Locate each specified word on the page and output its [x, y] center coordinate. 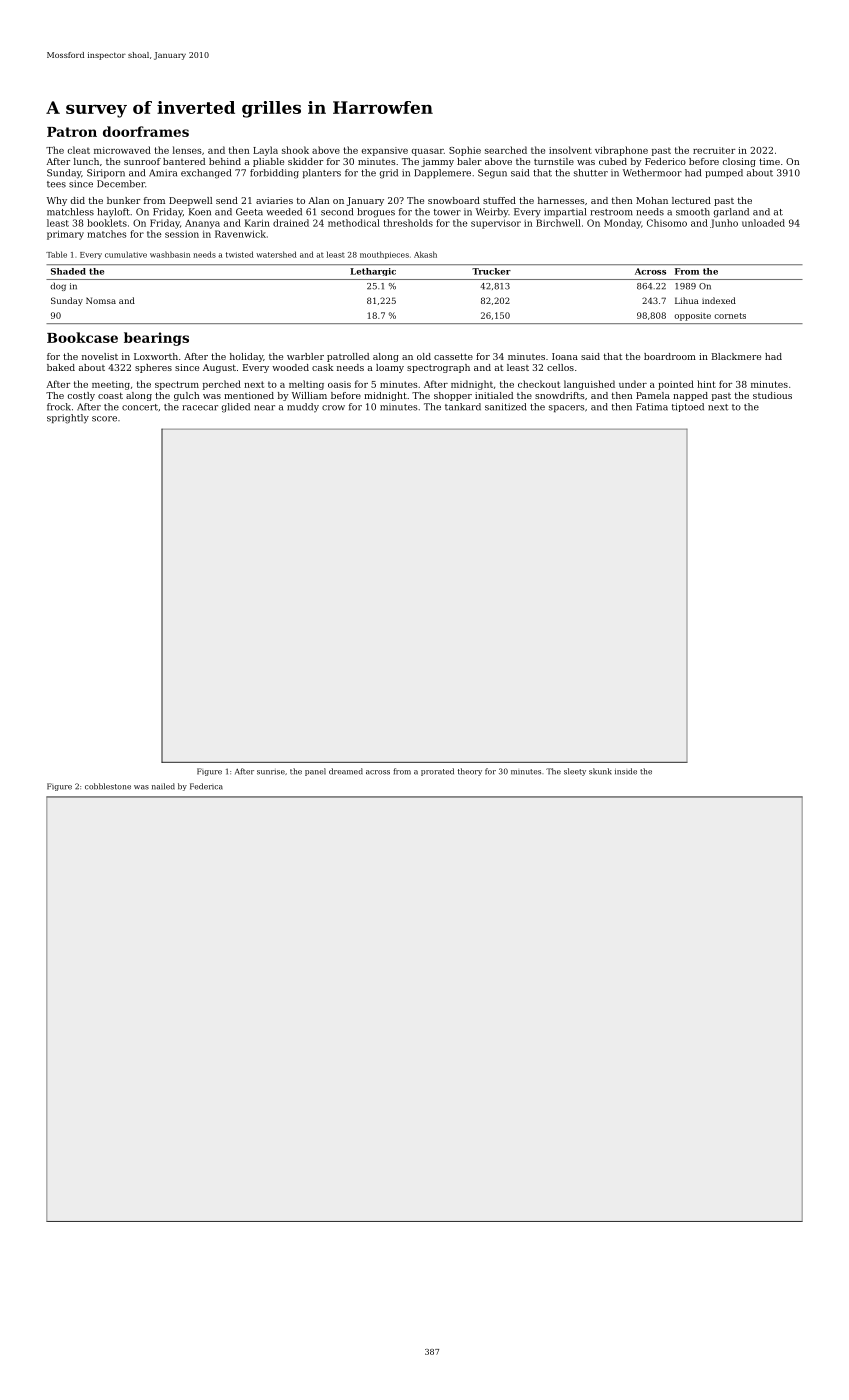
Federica [206, 786]
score [104, 419]
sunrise [271, 772]
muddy [303, 408]
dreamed [346, 771]
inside [626, 771]
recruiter [714, 150]
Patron [72, 132]
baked [61, 367]
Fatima [652, 407]
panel [315, 772]
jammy [437, 162]
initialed [494, 395]
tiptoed [688, 407]
